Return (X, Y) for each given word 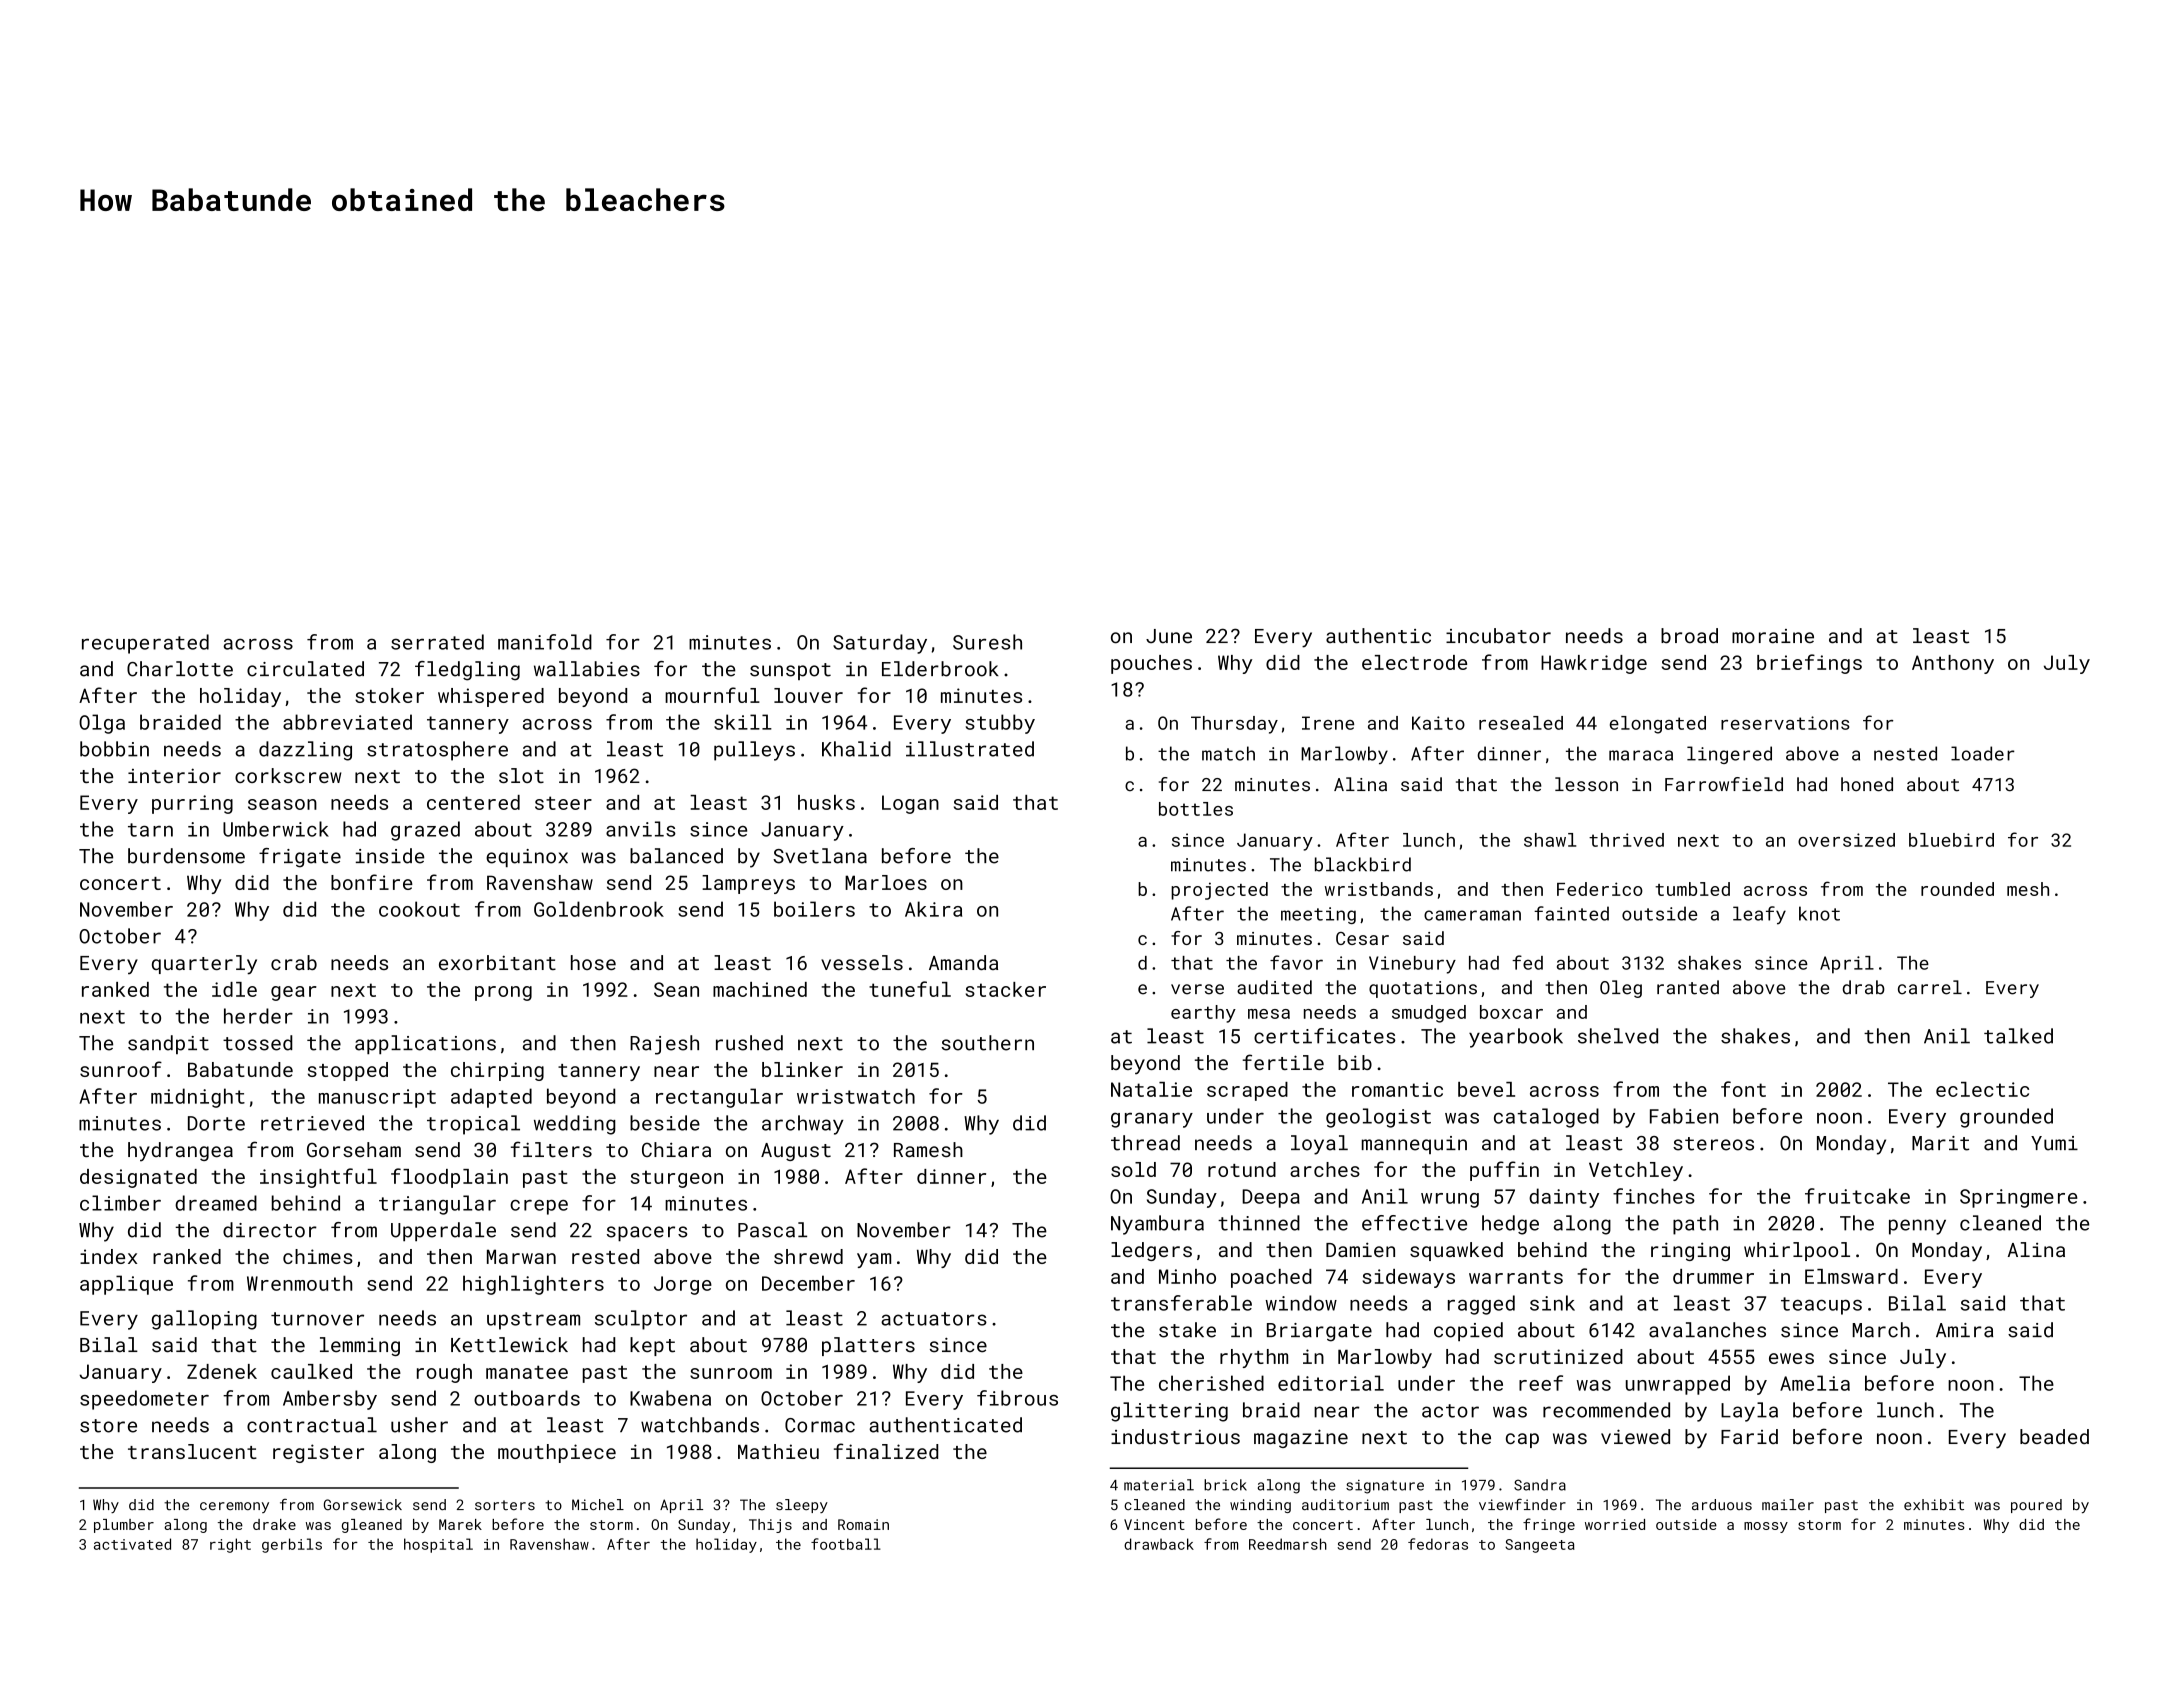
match (1228, 753)
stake (1187, 1330)
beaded (2054, 1436)
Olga (102, 724)
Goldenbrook (599, 909)
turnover (317, 1319)
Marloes (886, 882)
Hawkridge (1594, 664)
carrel (1930, 987)
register (318, 1453)
